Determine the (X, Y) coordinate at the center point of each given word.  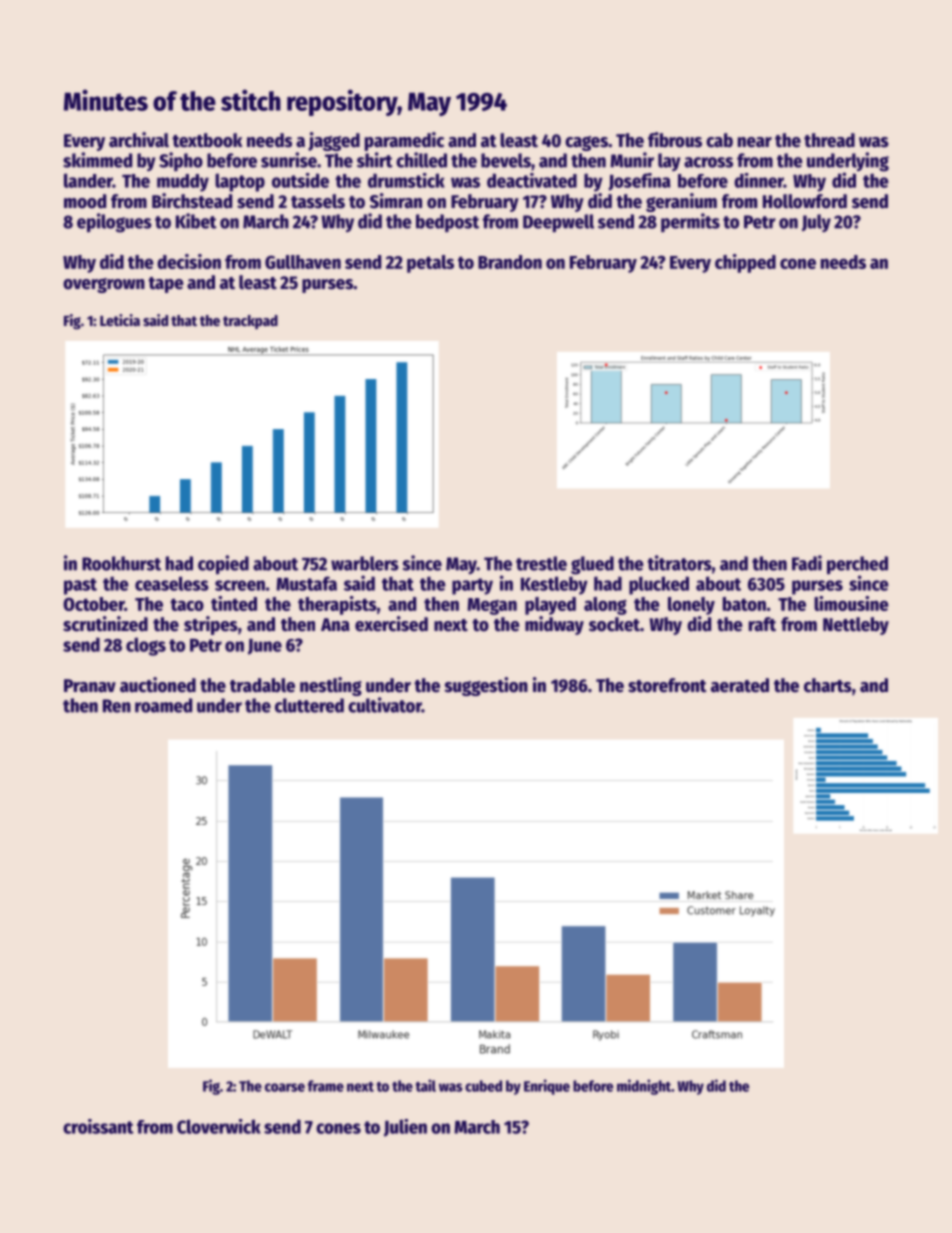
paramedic (404, 141)
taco (187, 604)
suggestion (486, 686)
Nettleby (856, 626)
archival (139, 140)
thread (829, 140)
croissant (98, 1126)
